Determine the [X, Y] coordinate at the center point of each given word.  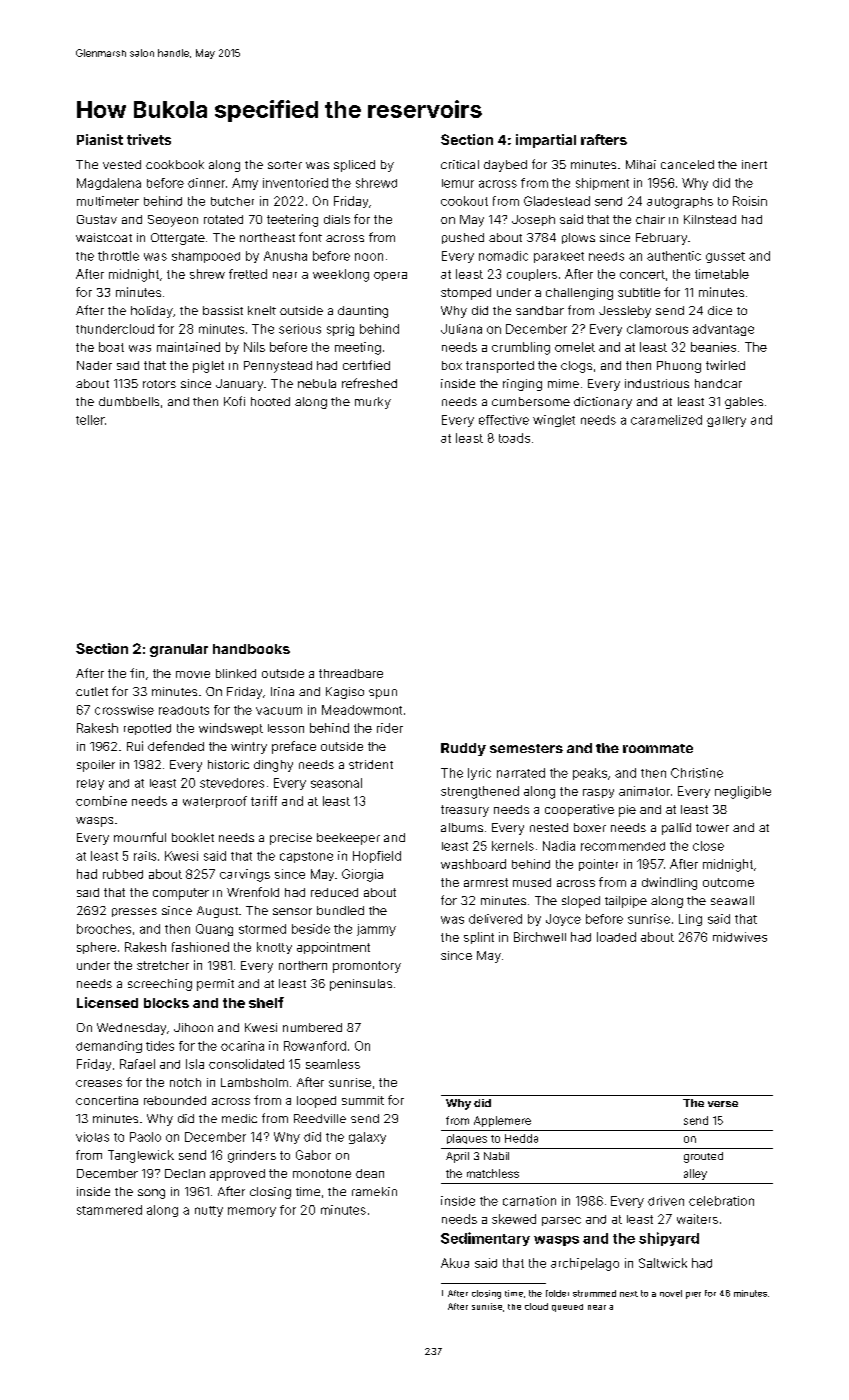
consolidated [246, 1064]
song [151, 1194]
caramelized [666, 420]
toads [514, 438]
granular [179, 650]
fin [137, 673]
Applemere [502, 1121]
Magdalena [109, 184]
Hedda [521, 1138]
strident [371, 764]
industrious [657, 383]
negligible [743, 792]
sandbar [540, 310]
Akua [455, 1263]
